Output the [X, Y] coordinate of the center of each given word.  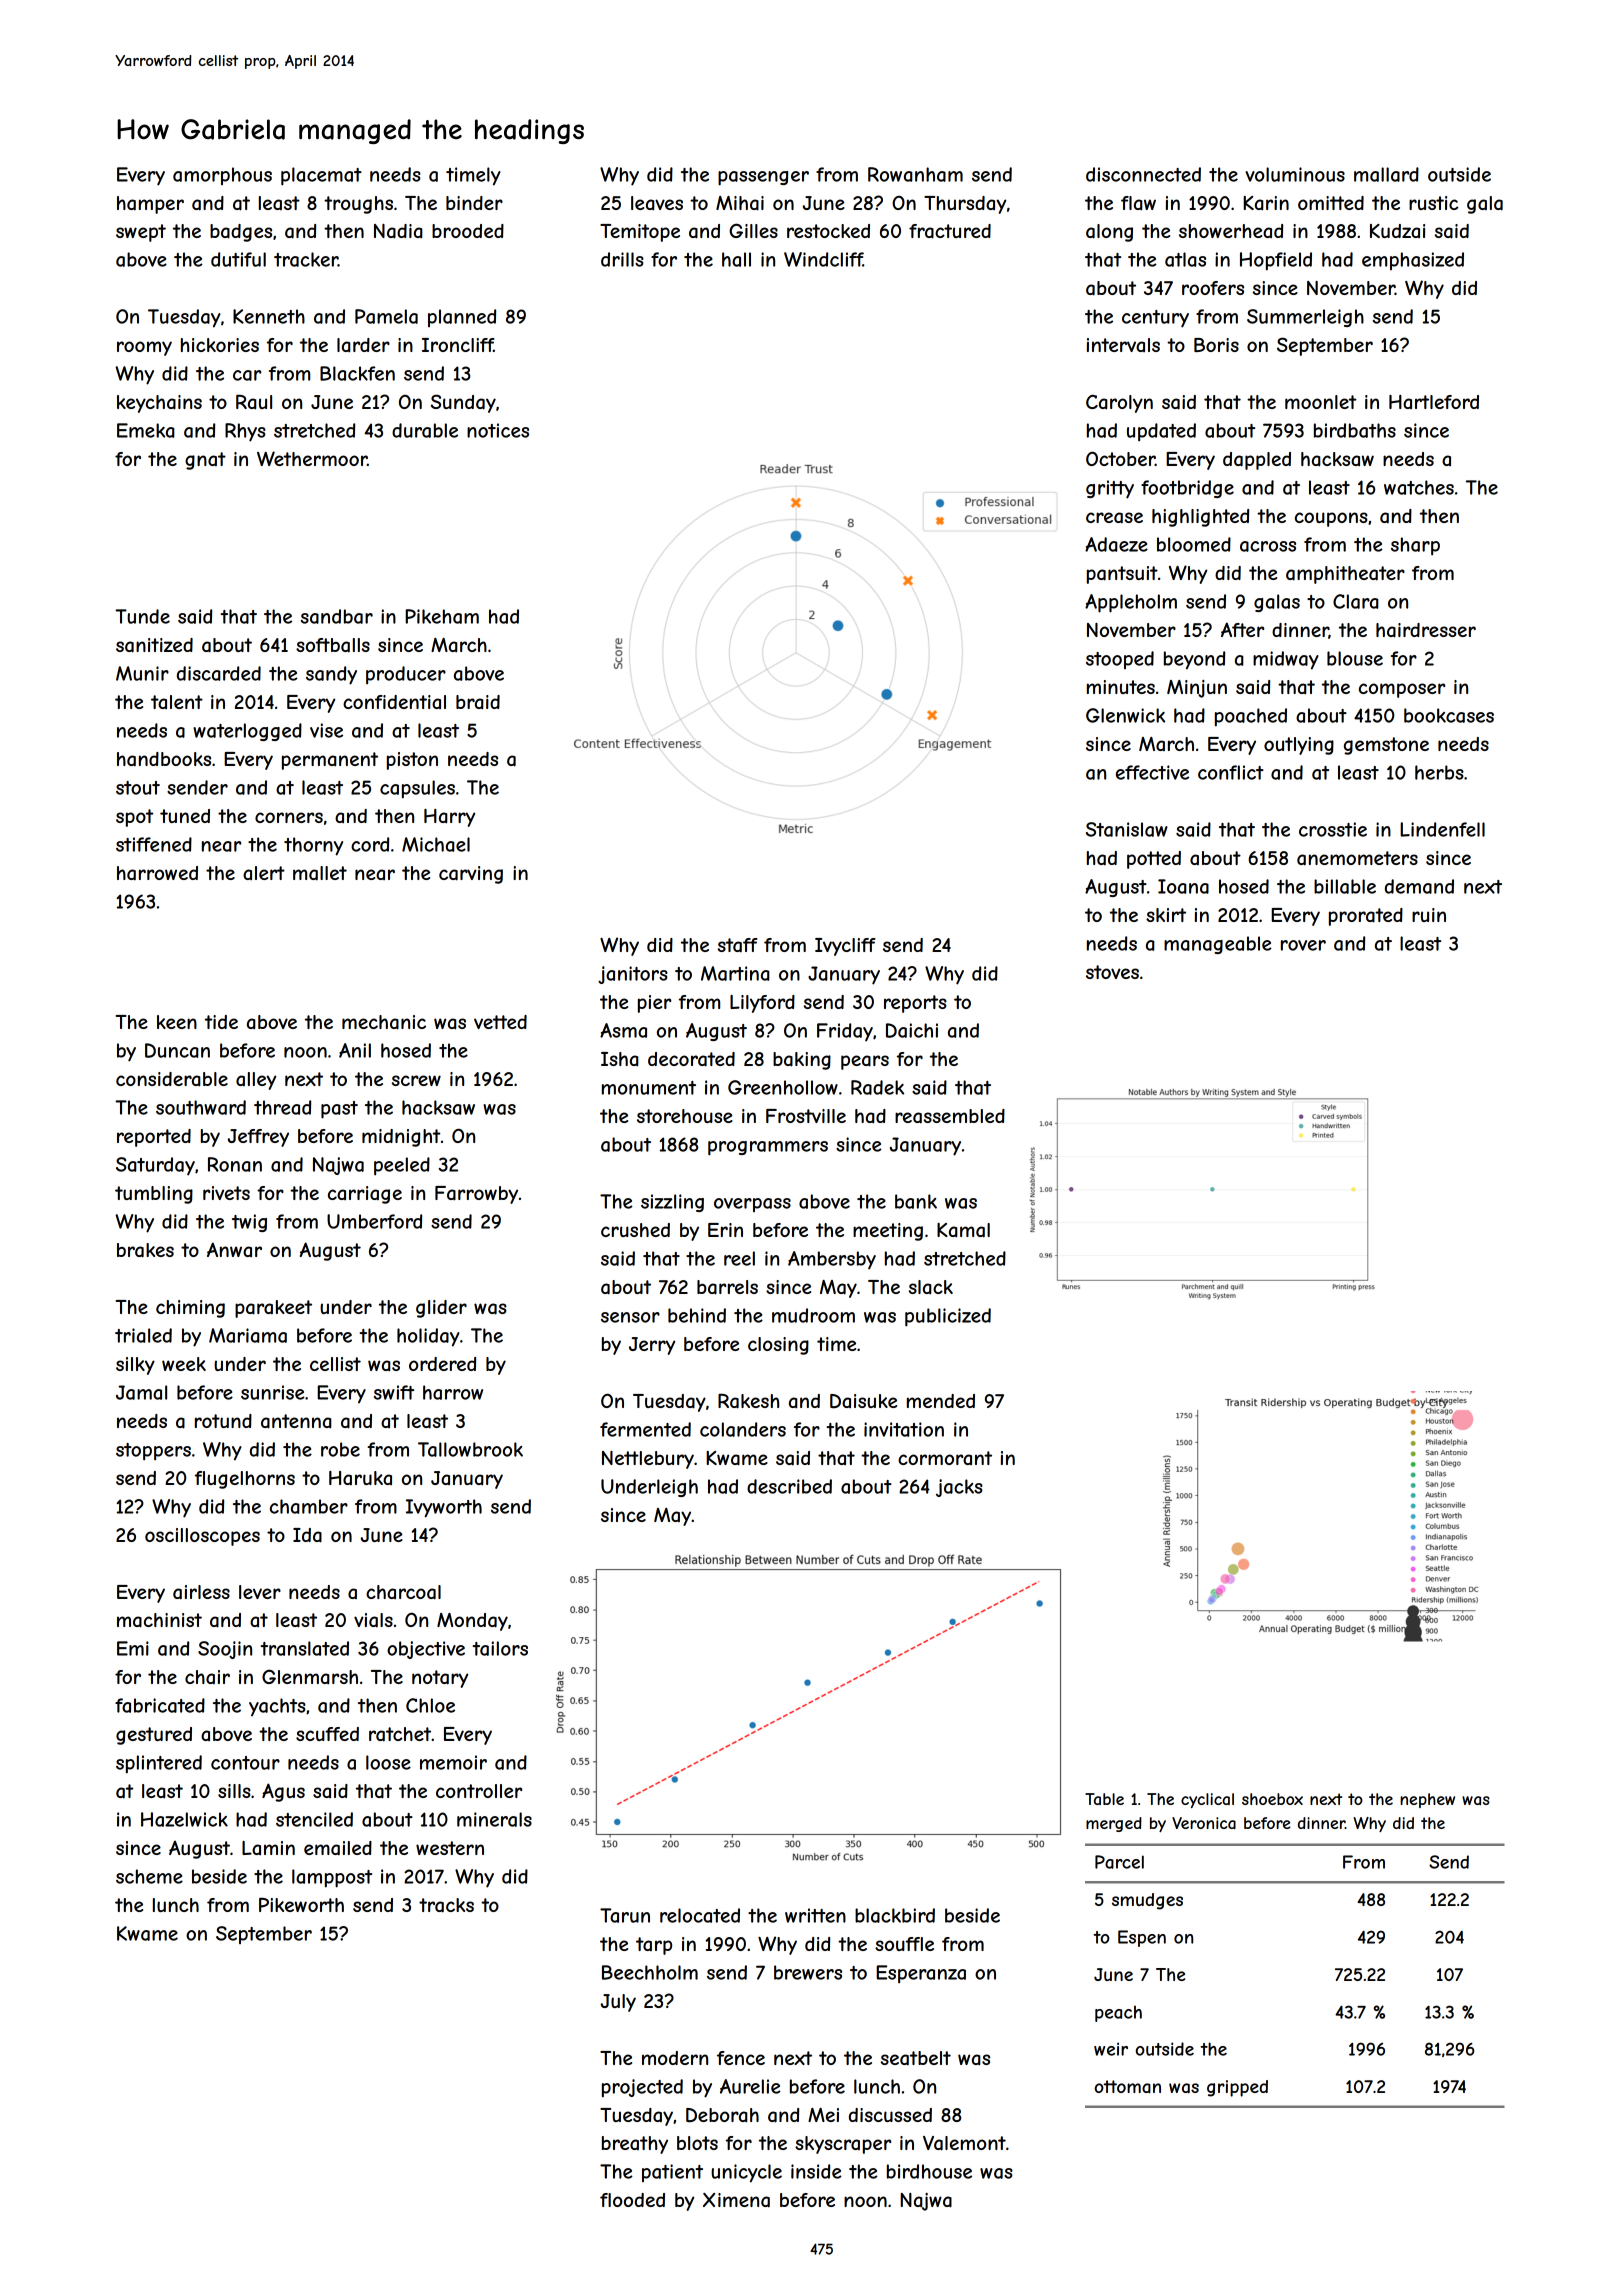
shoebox [1272, 1799]
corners [289, 817]
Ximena [736, 2200]
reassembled [950, 1116]
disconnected [1143, 174]
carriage [365, 1195]
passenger [763, 178]
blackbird [895, 1915]
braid [478, 702]
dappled [1257, 461]
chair [207, 1677]
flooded [632, 2200]
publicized [948, 1317]
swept [141, 233]
